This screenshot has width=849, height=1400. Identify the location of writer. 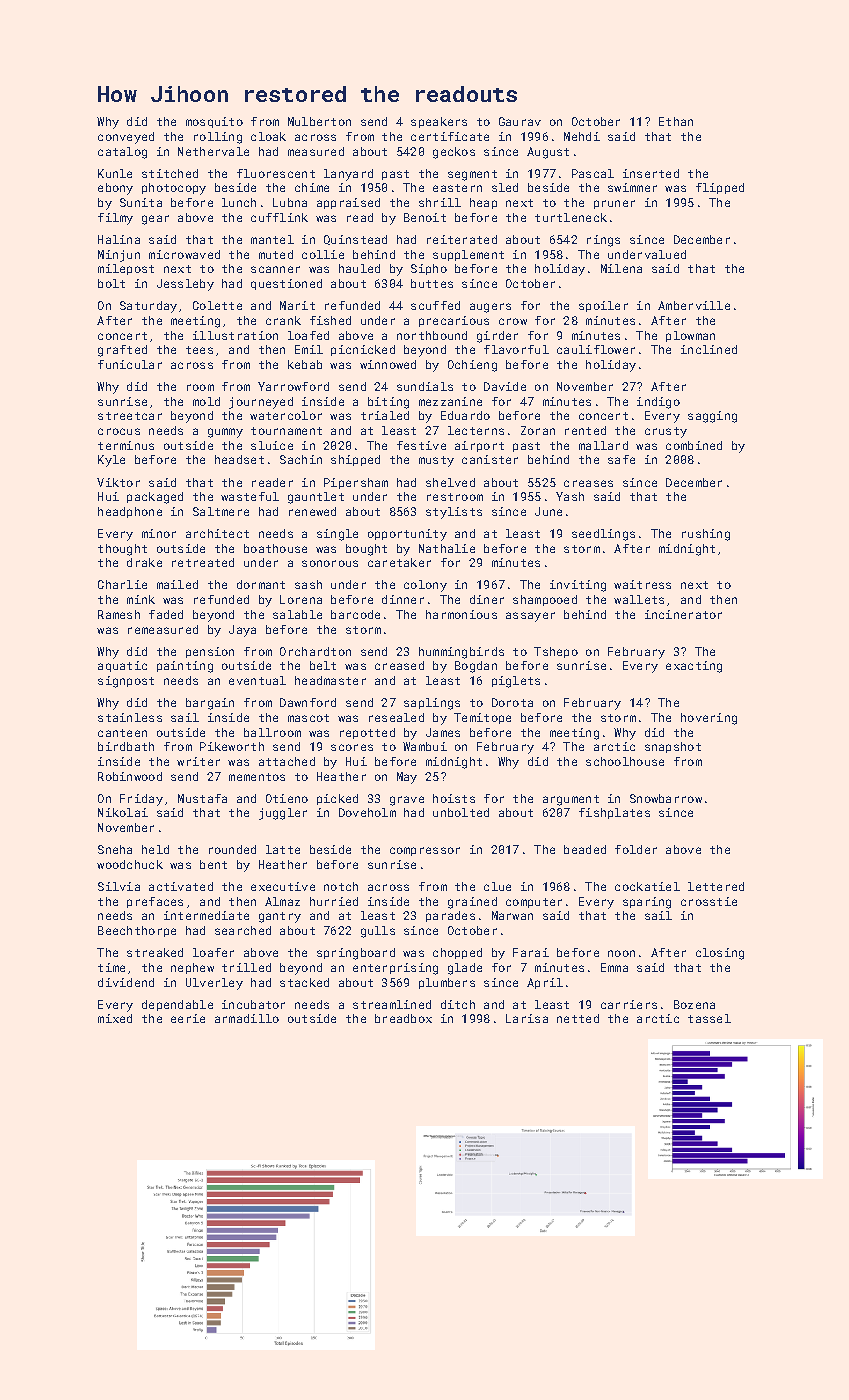
(198, 761).
